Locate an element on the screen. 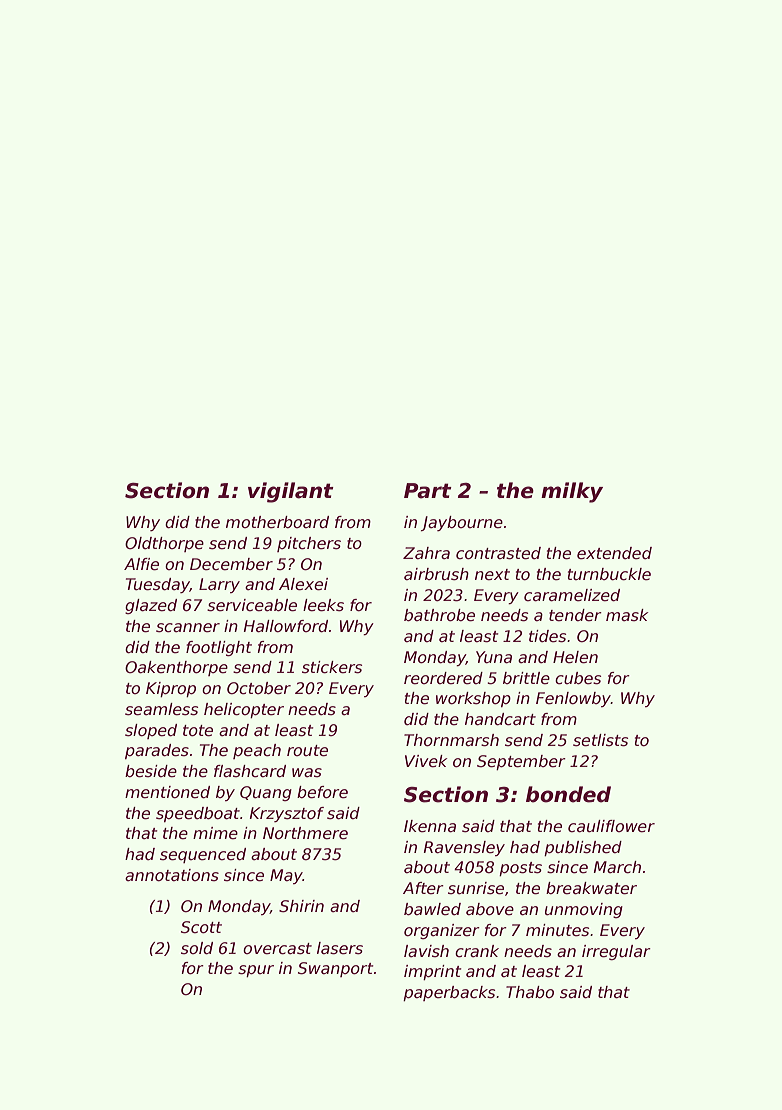  bonded is located at coordinates (568, 794).
